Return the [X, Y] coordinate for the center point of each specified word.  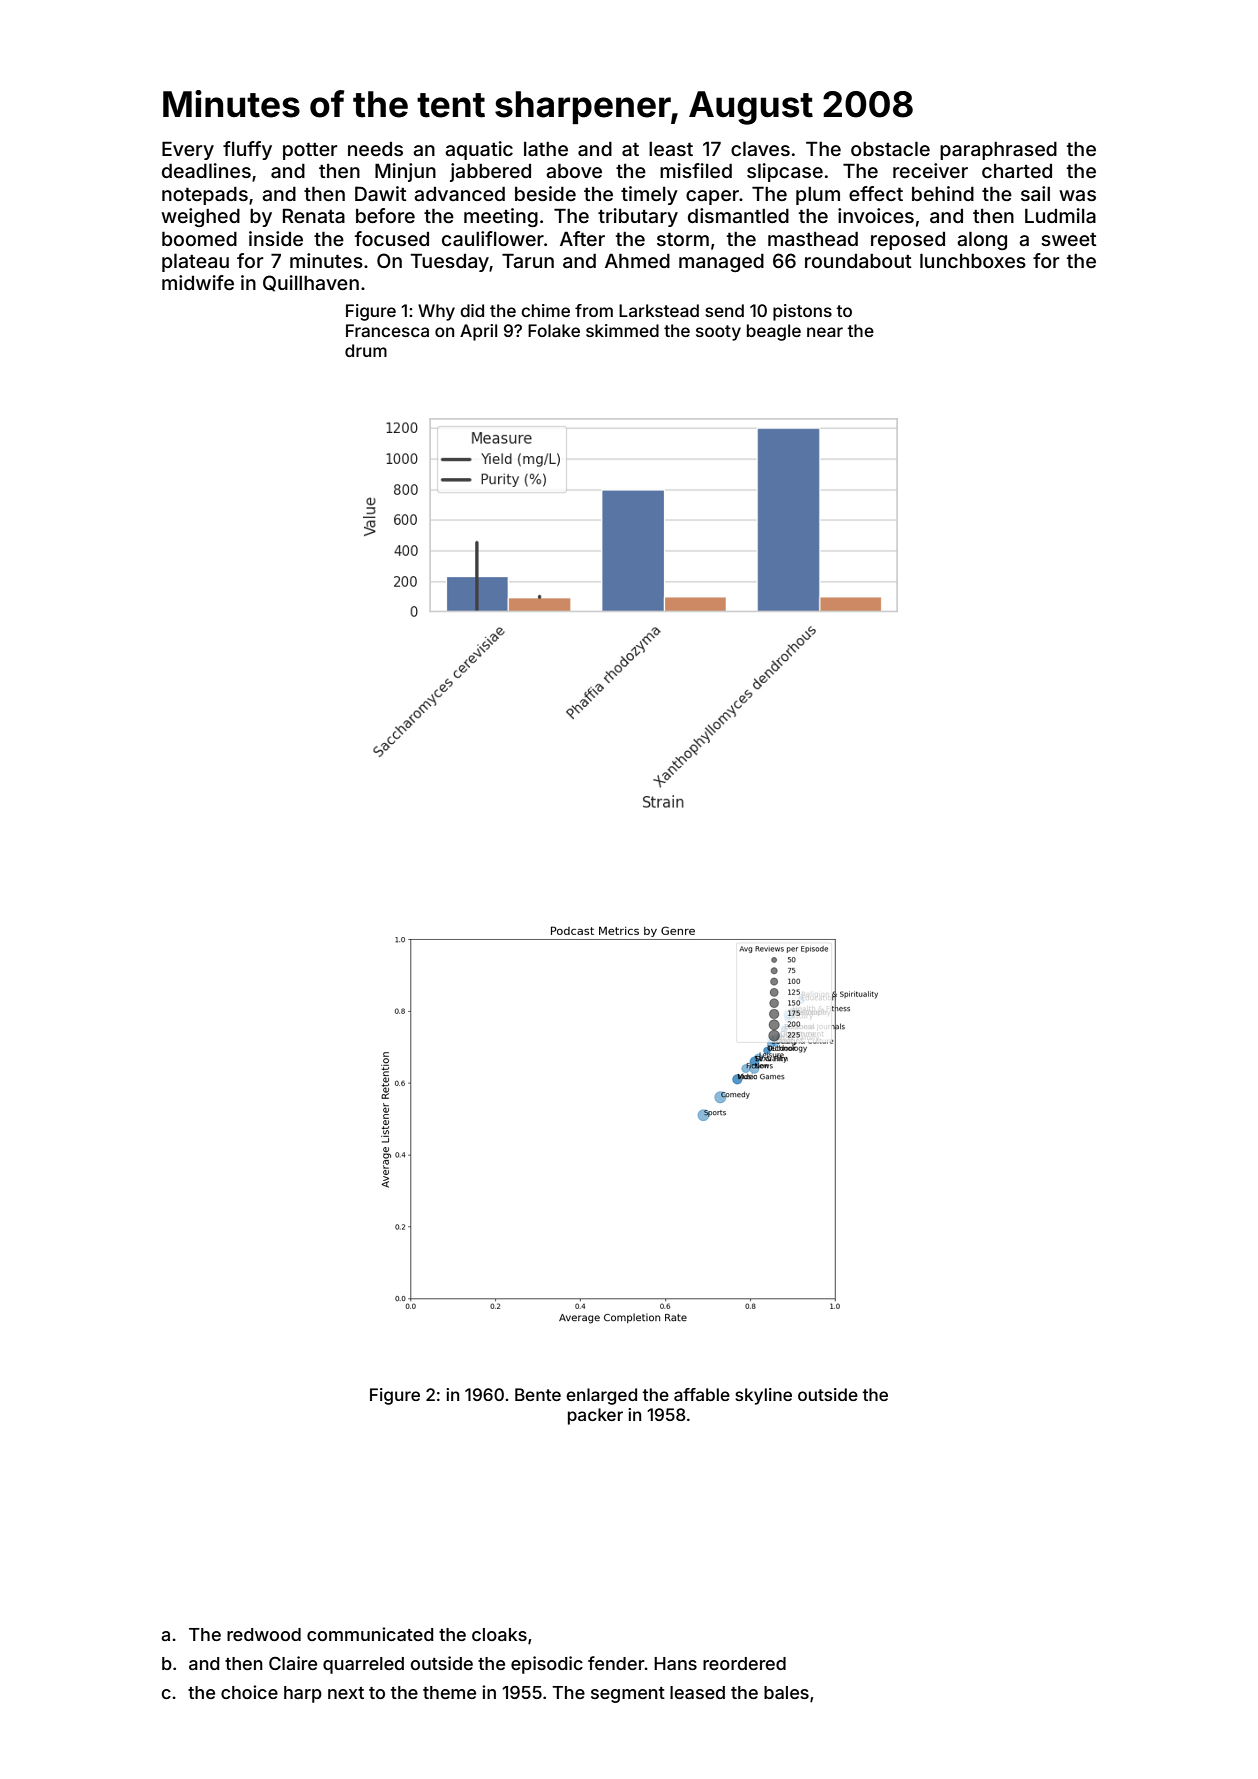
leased [697, 1692]
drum [366, 350]
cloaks [499, 1634]
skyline [763, 1396]
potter [310, 151]
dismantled [738, 215]
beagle [774, 332]
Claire [293, 1663]
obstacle [890, 149]
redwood [264, 1634]
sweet [1069, 239]
